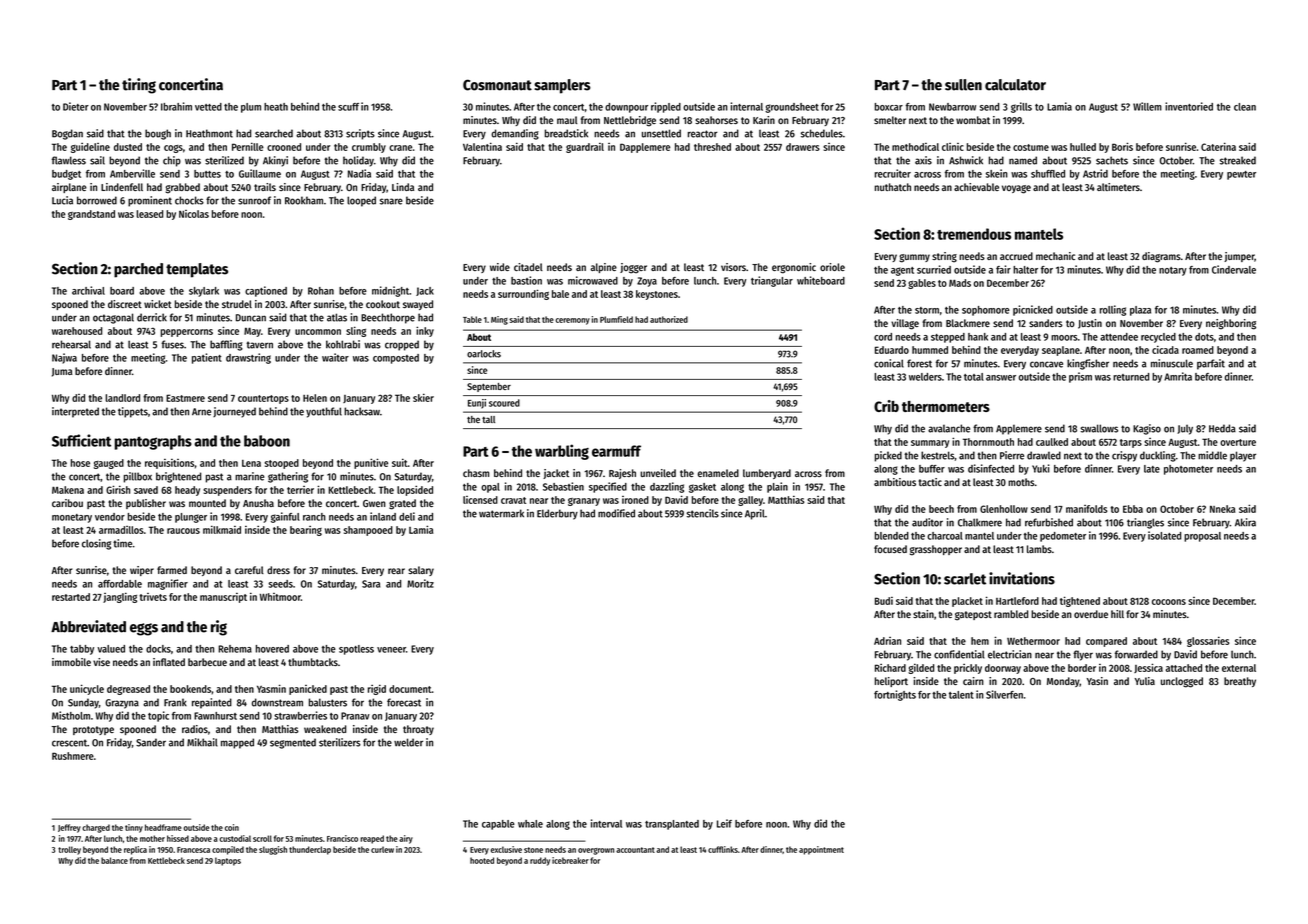  Describe the element at coordinates (228, 850) in the screenshot. I see `compiled` at that location.
